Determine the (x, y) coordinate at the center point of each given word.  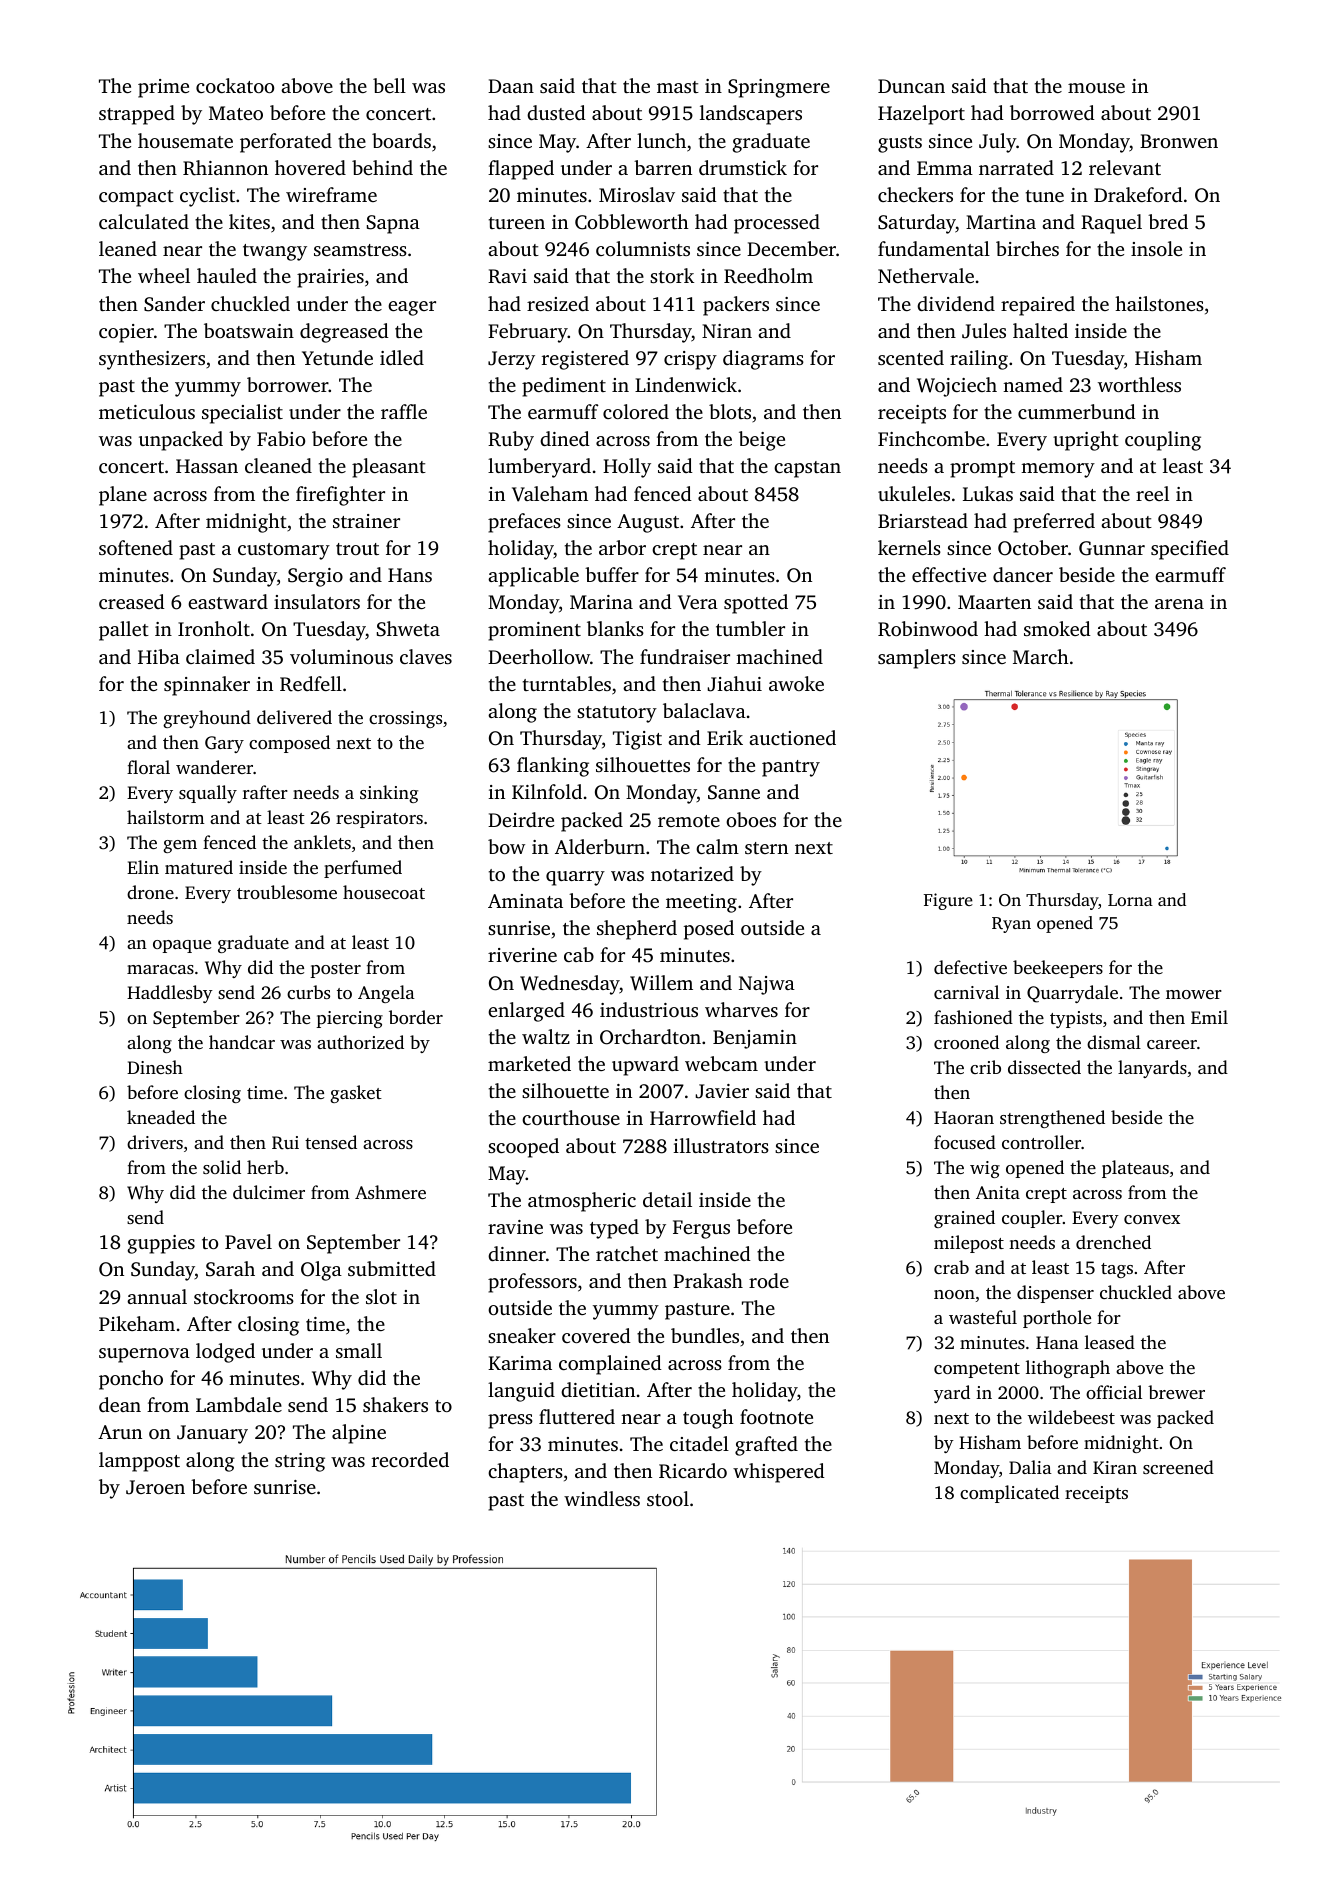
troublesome (287, 892)
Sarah (230, 1269)
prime (163, 88)
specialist (242, 414)
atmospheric (582, 1202)
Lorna (1130, 900)
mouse (1096, 88)
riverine (522, 955)
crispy (690, 360)
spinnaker (207, 686)
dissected (1044, 1067)
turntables (567, 683)
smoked (1057, 628)
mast (678, 87)
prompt (982, 469)
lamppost (139, 1462)
